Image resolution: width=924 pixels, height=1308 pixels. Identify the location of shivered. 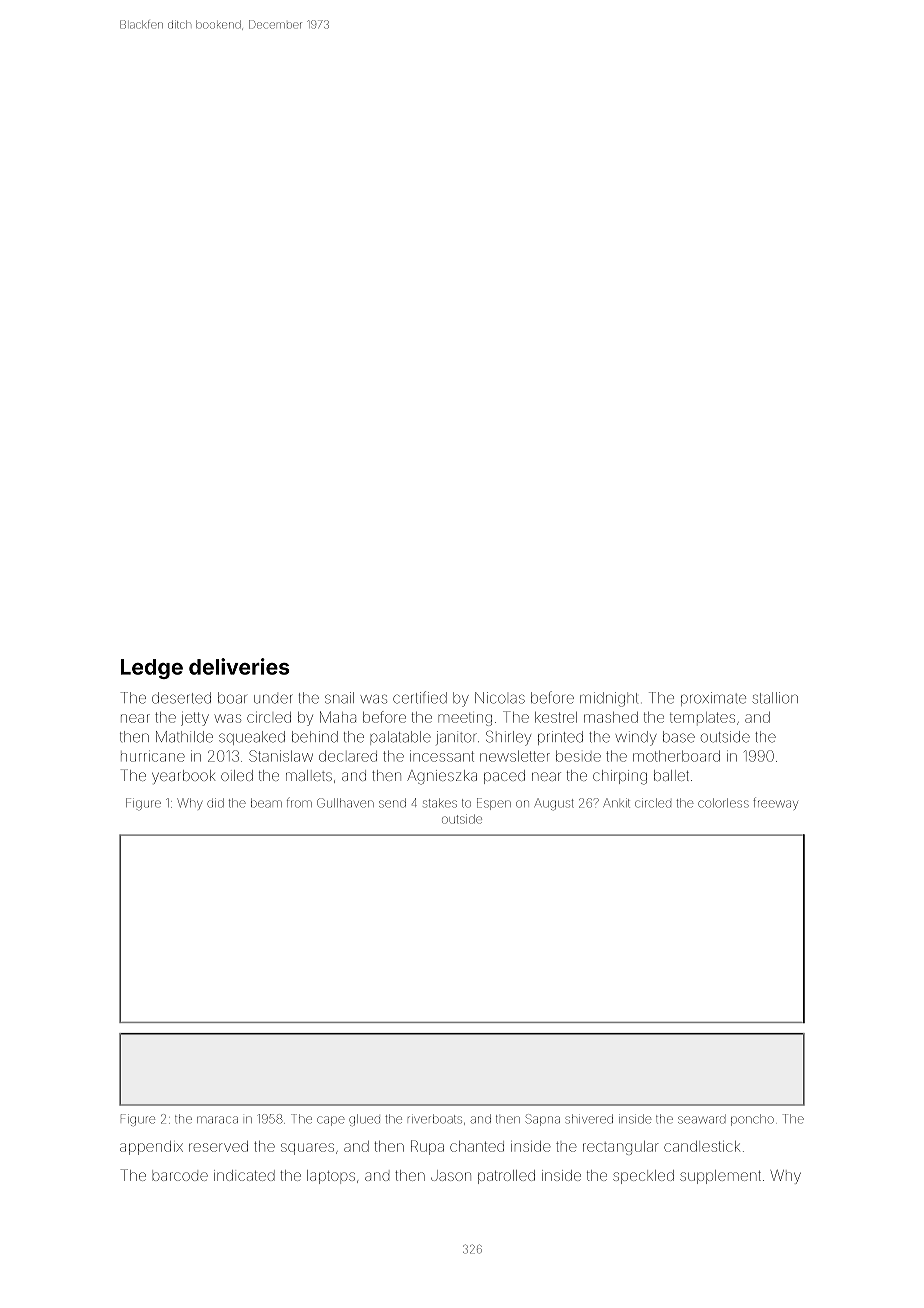
(589, 1119).
